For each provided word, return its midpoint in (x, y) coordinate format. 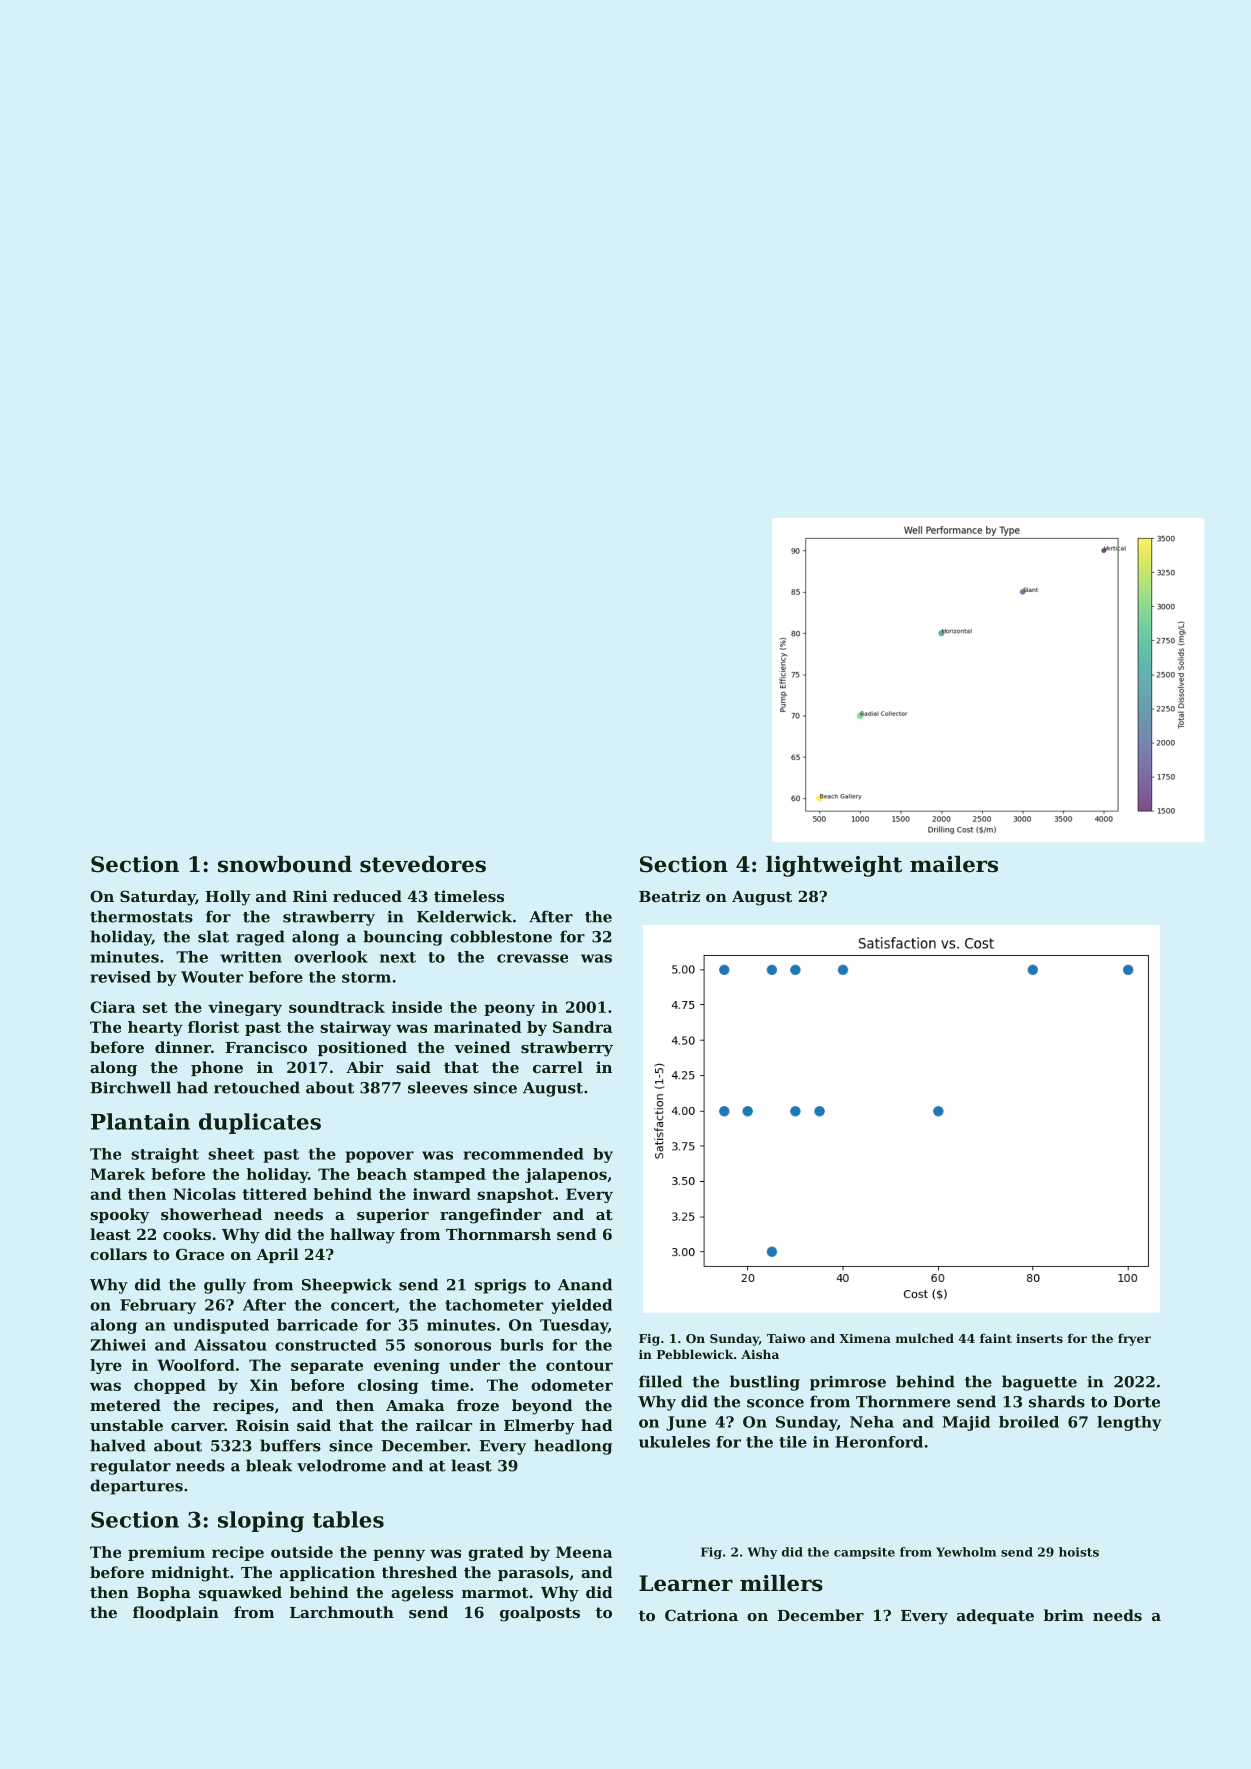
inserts (1039, 1338)
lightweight (834, 866)
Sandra (582, 1027)
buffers (290, 1445)
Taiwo (786, 1338)
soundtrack (337, 1007)
